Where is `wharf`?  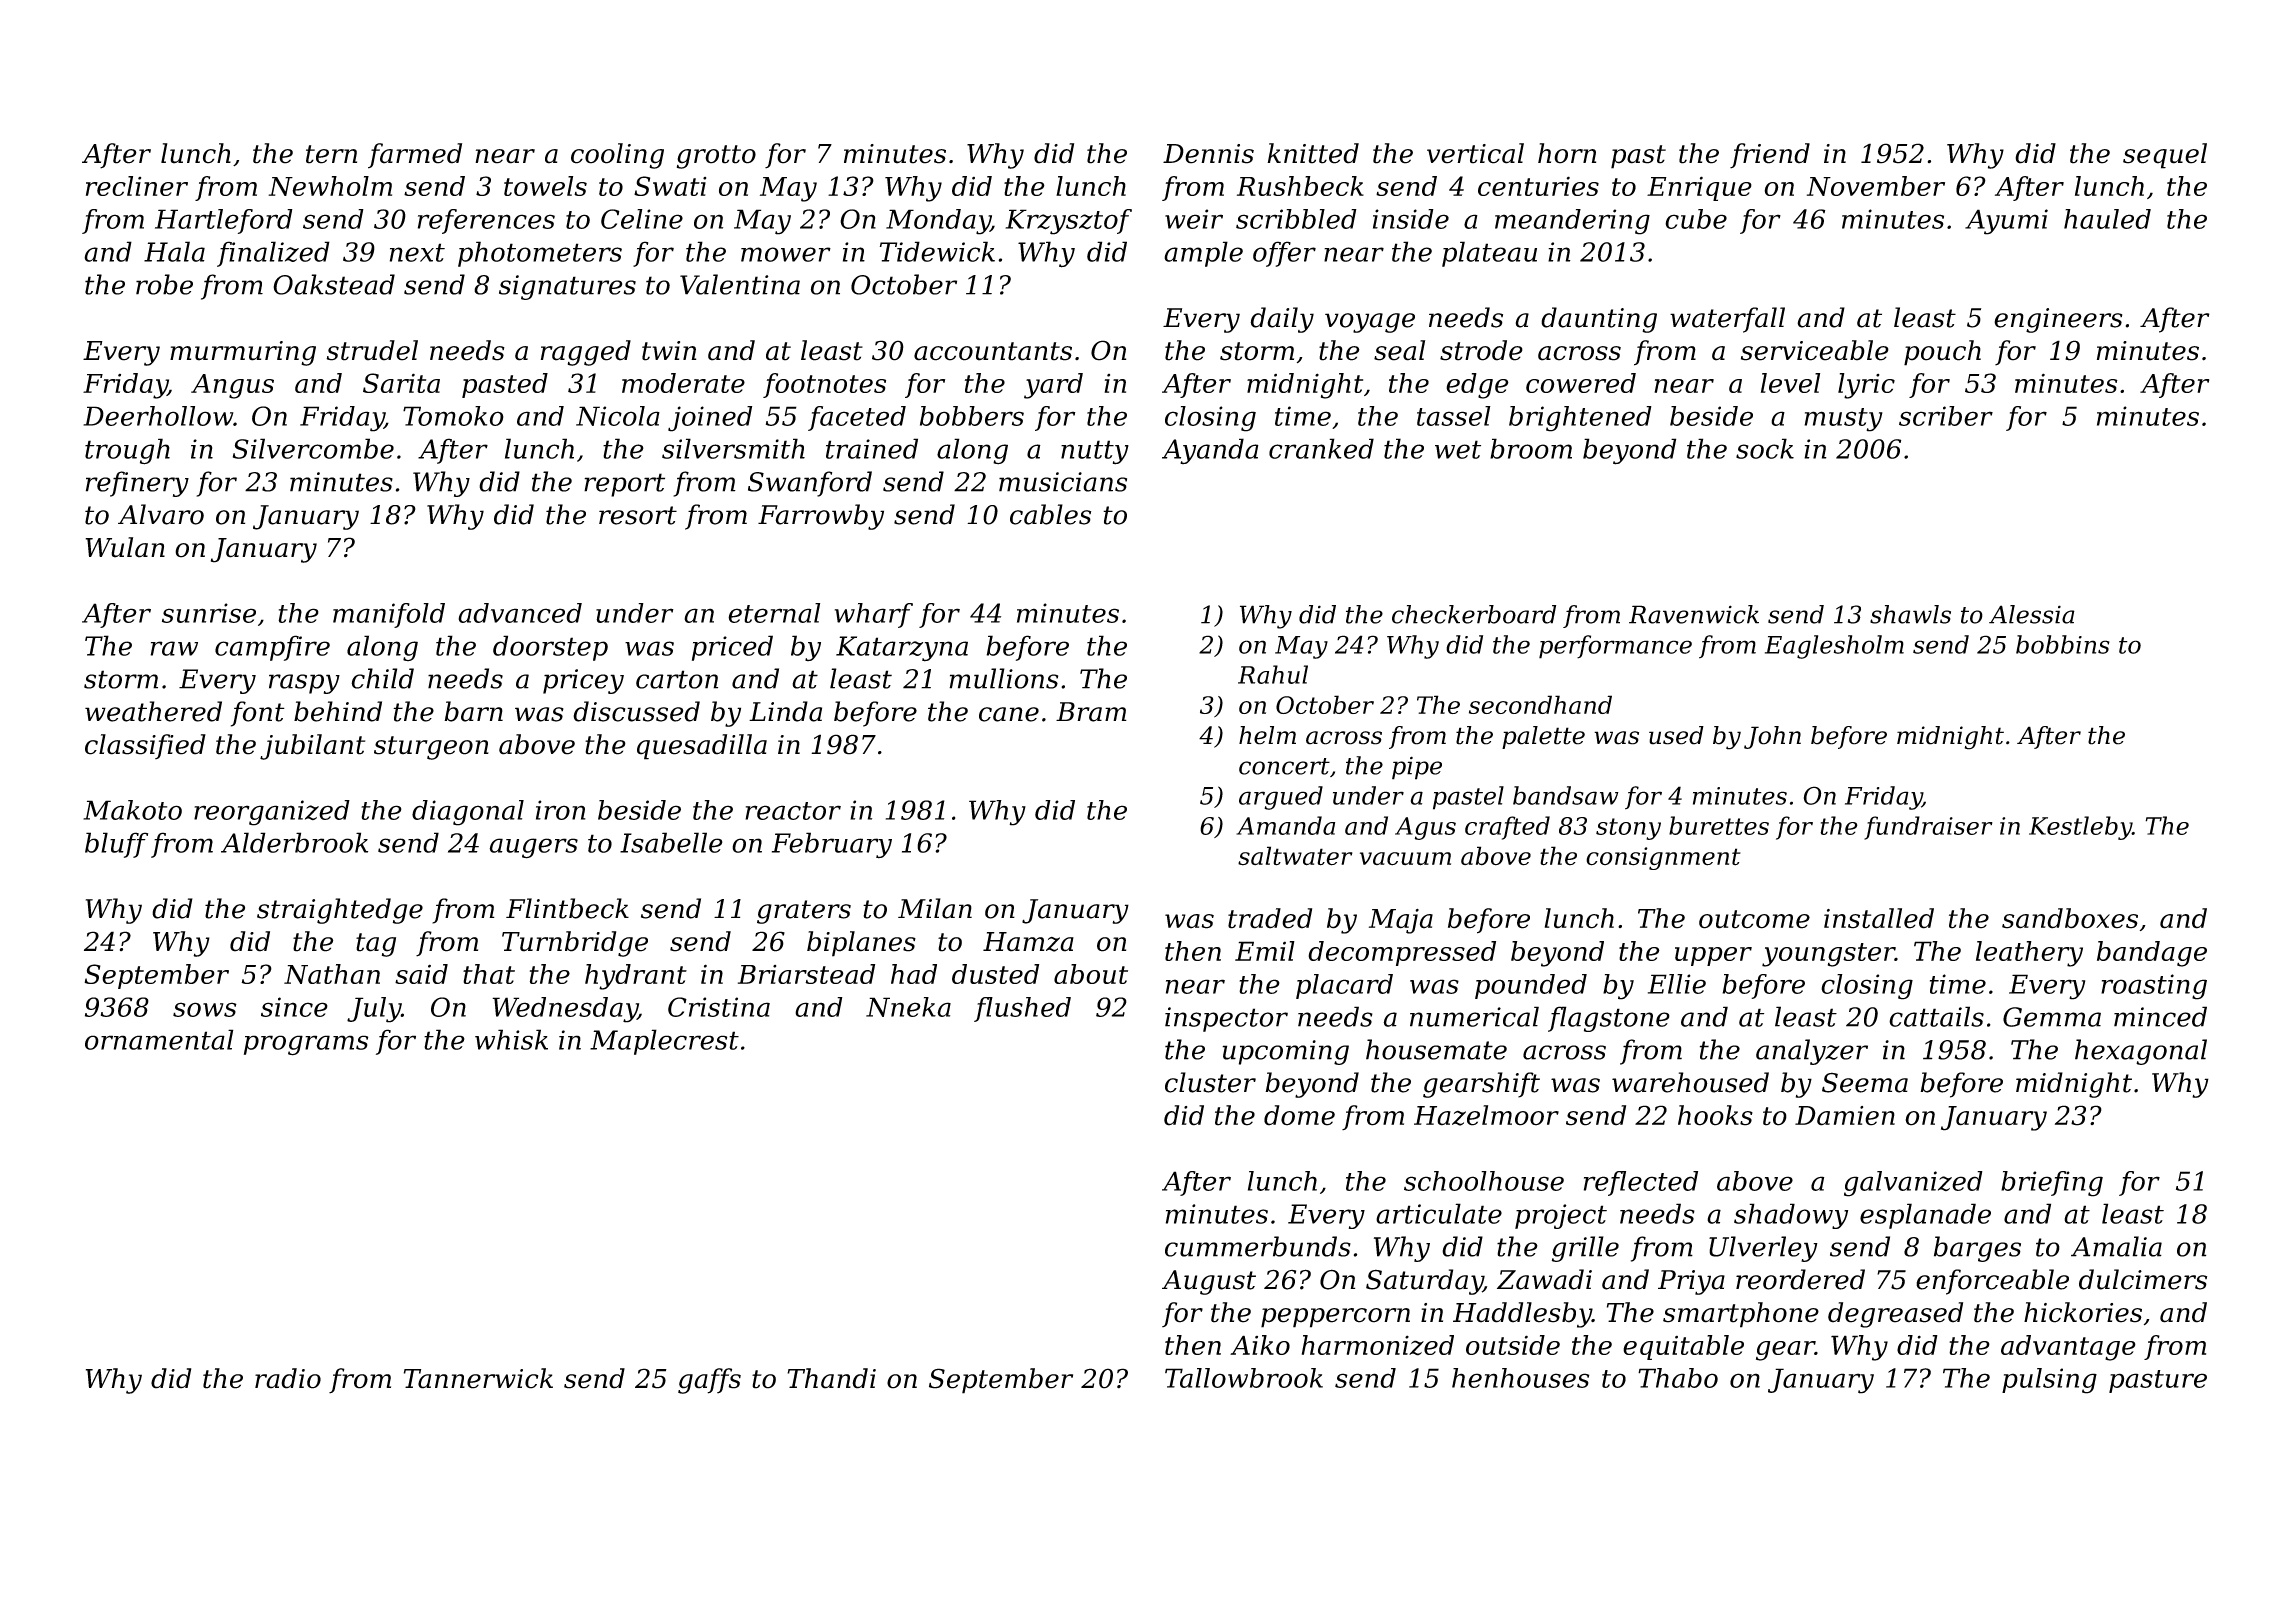 wharf is located at coordinates (874, 615).
